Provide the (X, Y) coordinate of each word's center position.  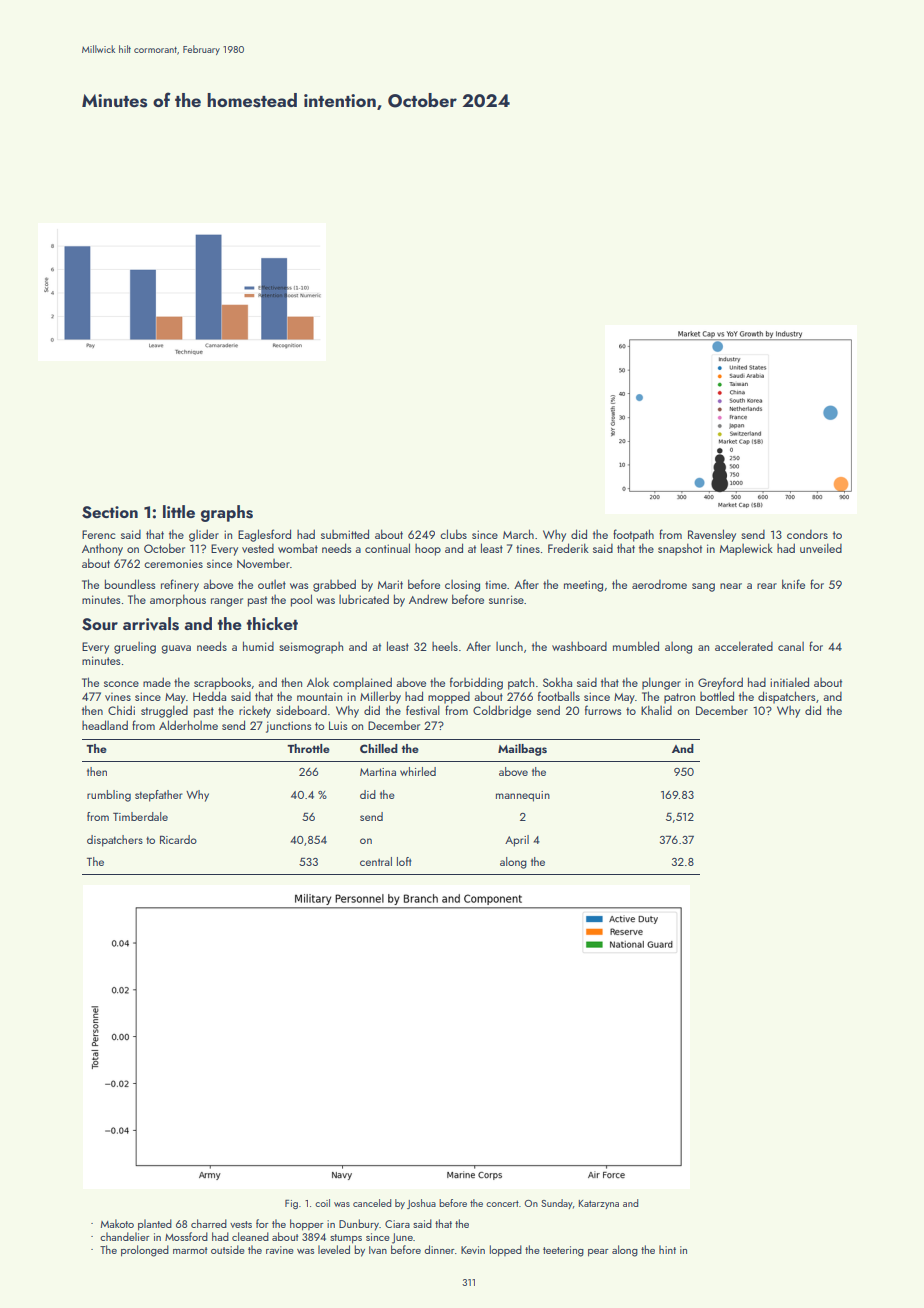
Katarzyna (599, 1204)
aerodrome (659, 584)
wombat (298, 548)
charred (209, 1223)
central (376, 861)
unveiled (821, 548)
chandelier (125, 1236)
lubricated (364, 599)
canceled (372, 1203)
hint (667, 1249)
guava (176, 649)
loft (404, 861)
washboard (579, 646)
